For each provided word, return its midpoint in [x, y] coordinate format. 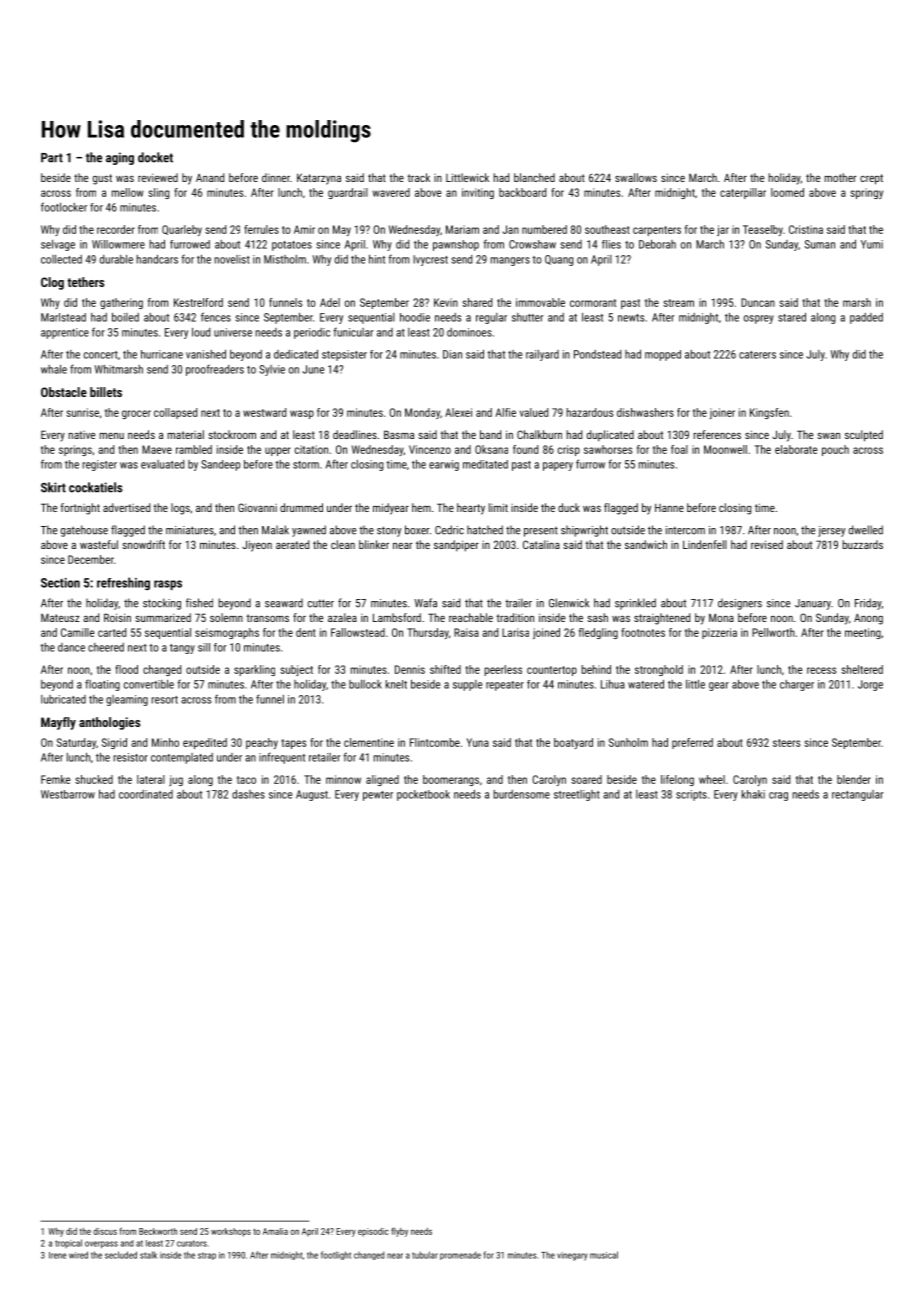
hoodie [415, 317]
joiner [722, 413]
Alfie [505, 412]
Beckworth [158, 1231]
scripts [691, 795]
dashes [248, 794]
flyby [399, 1232]
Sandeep [220, 465]
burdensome [521, 794]
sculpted [864, 436]
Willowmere [118, 244]
